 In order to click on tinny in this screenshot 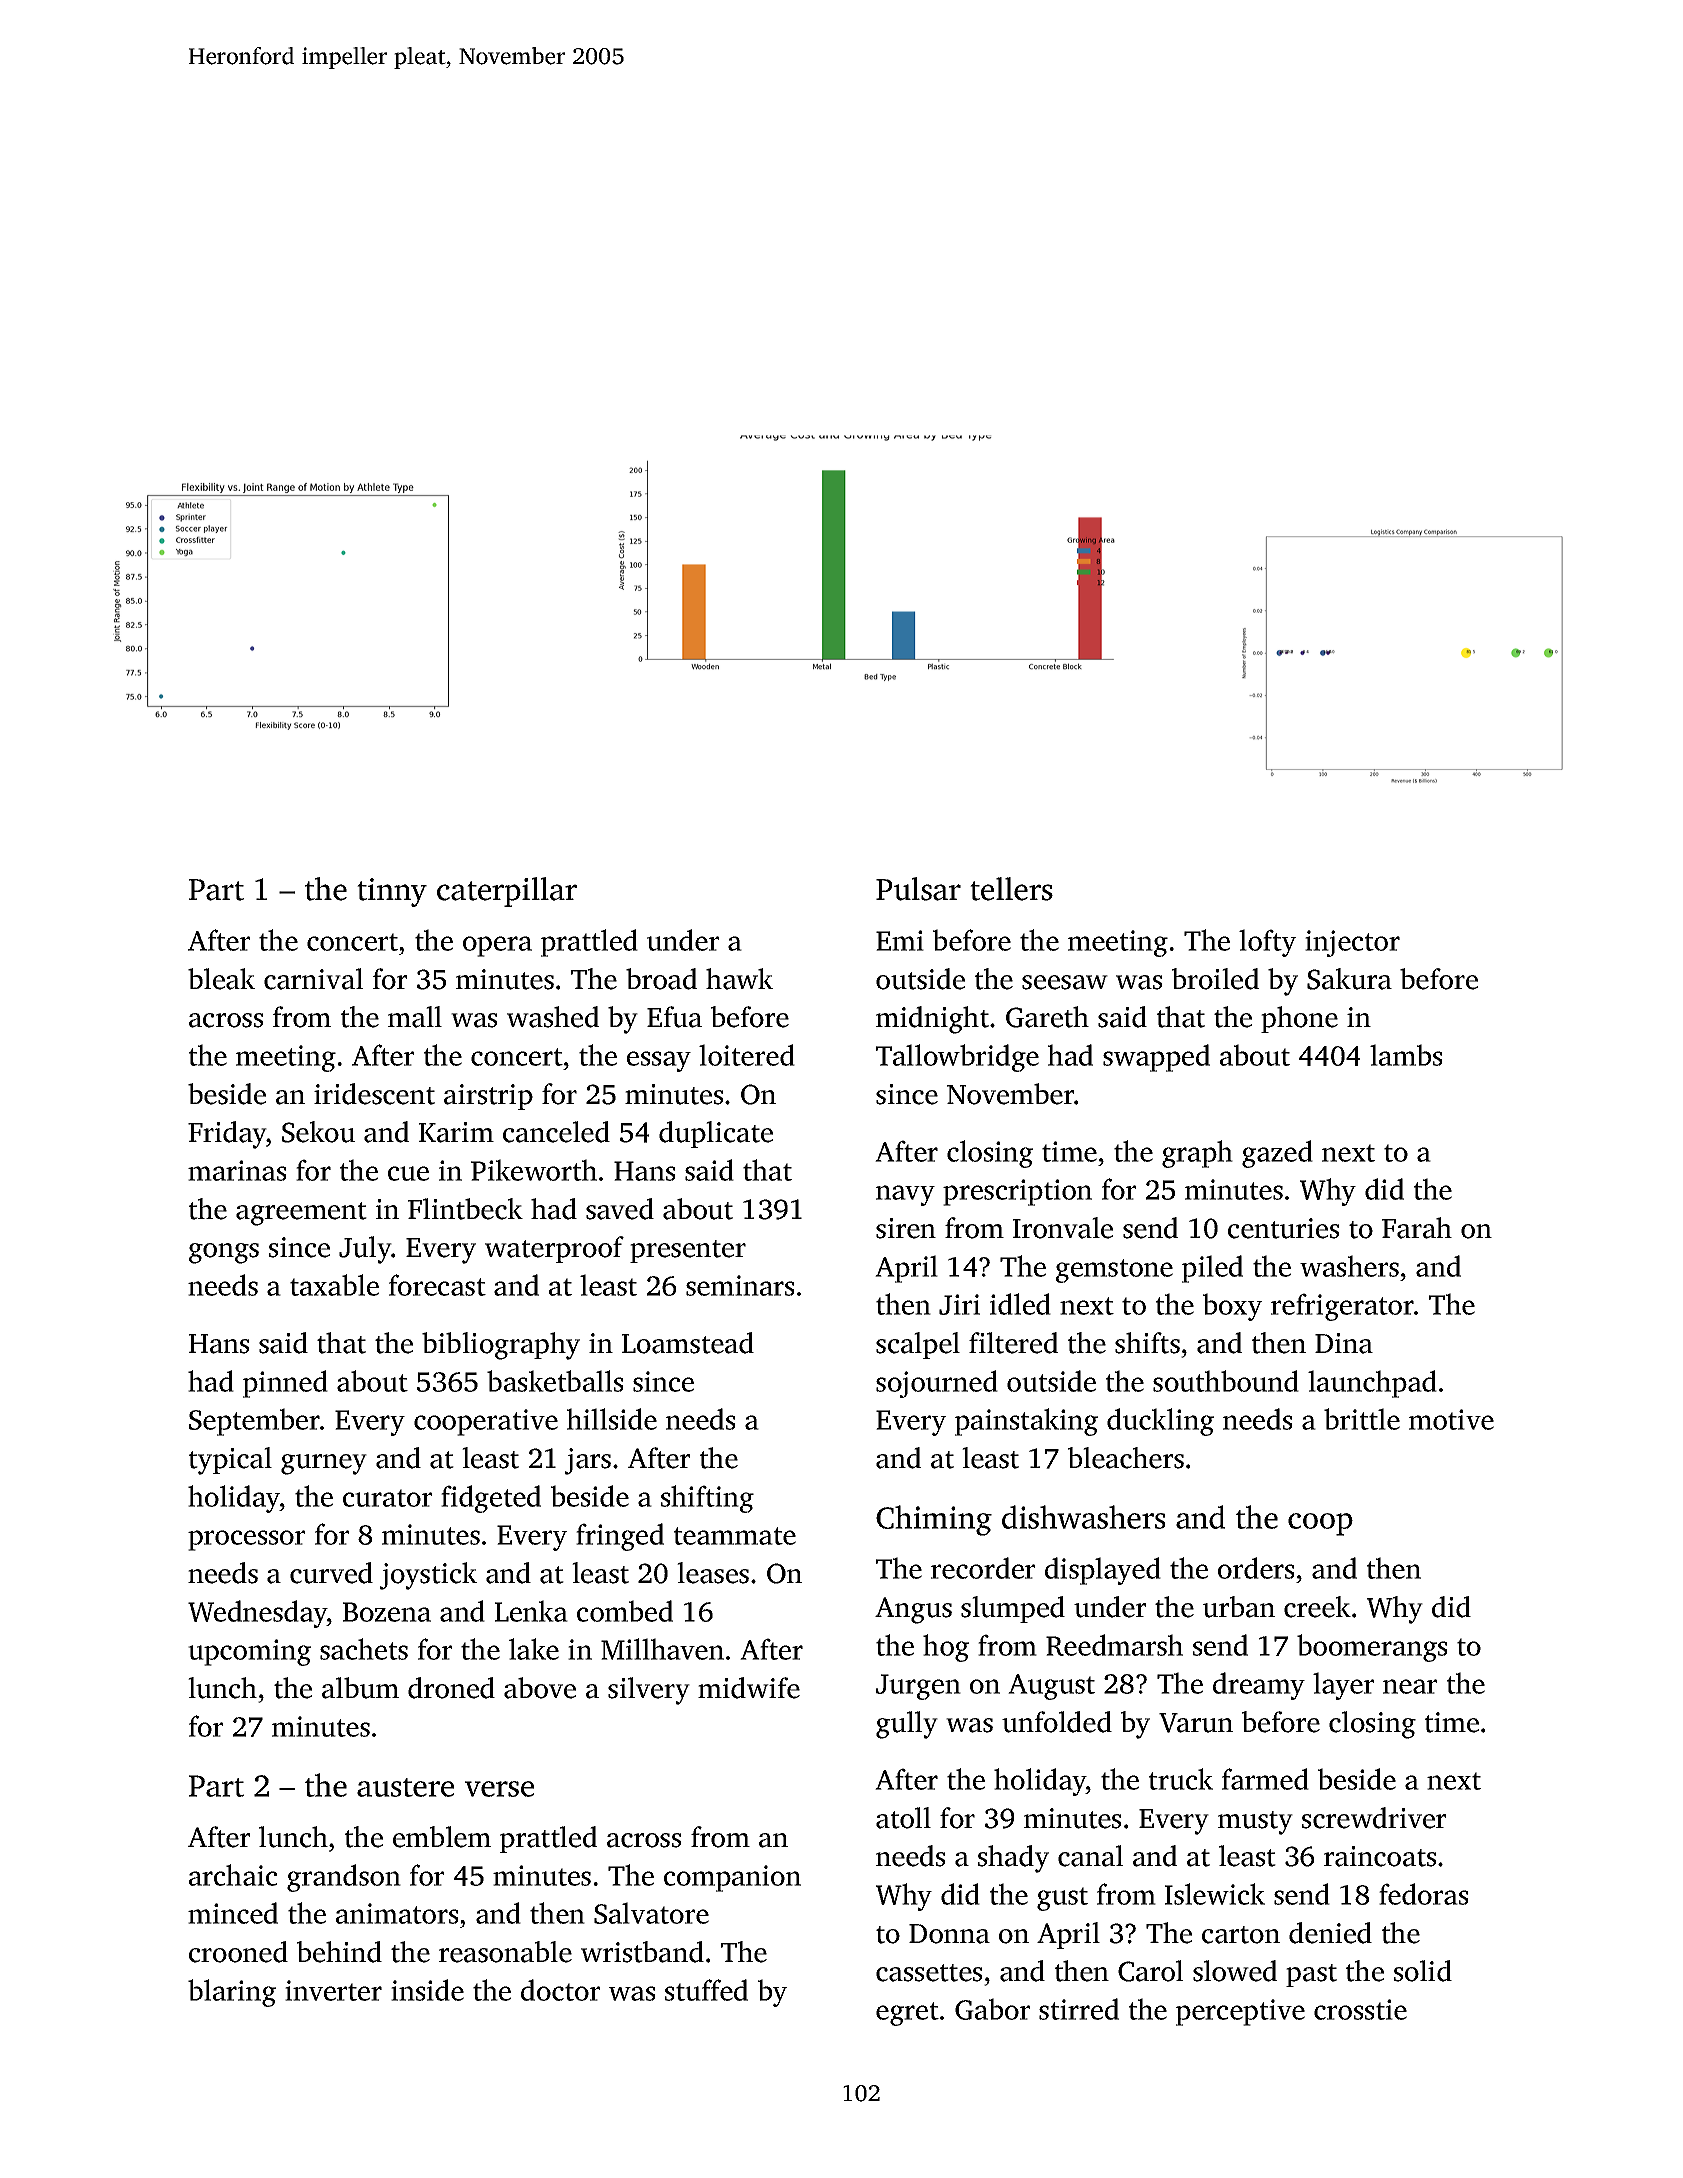, I will do `click(392, 892)`.
